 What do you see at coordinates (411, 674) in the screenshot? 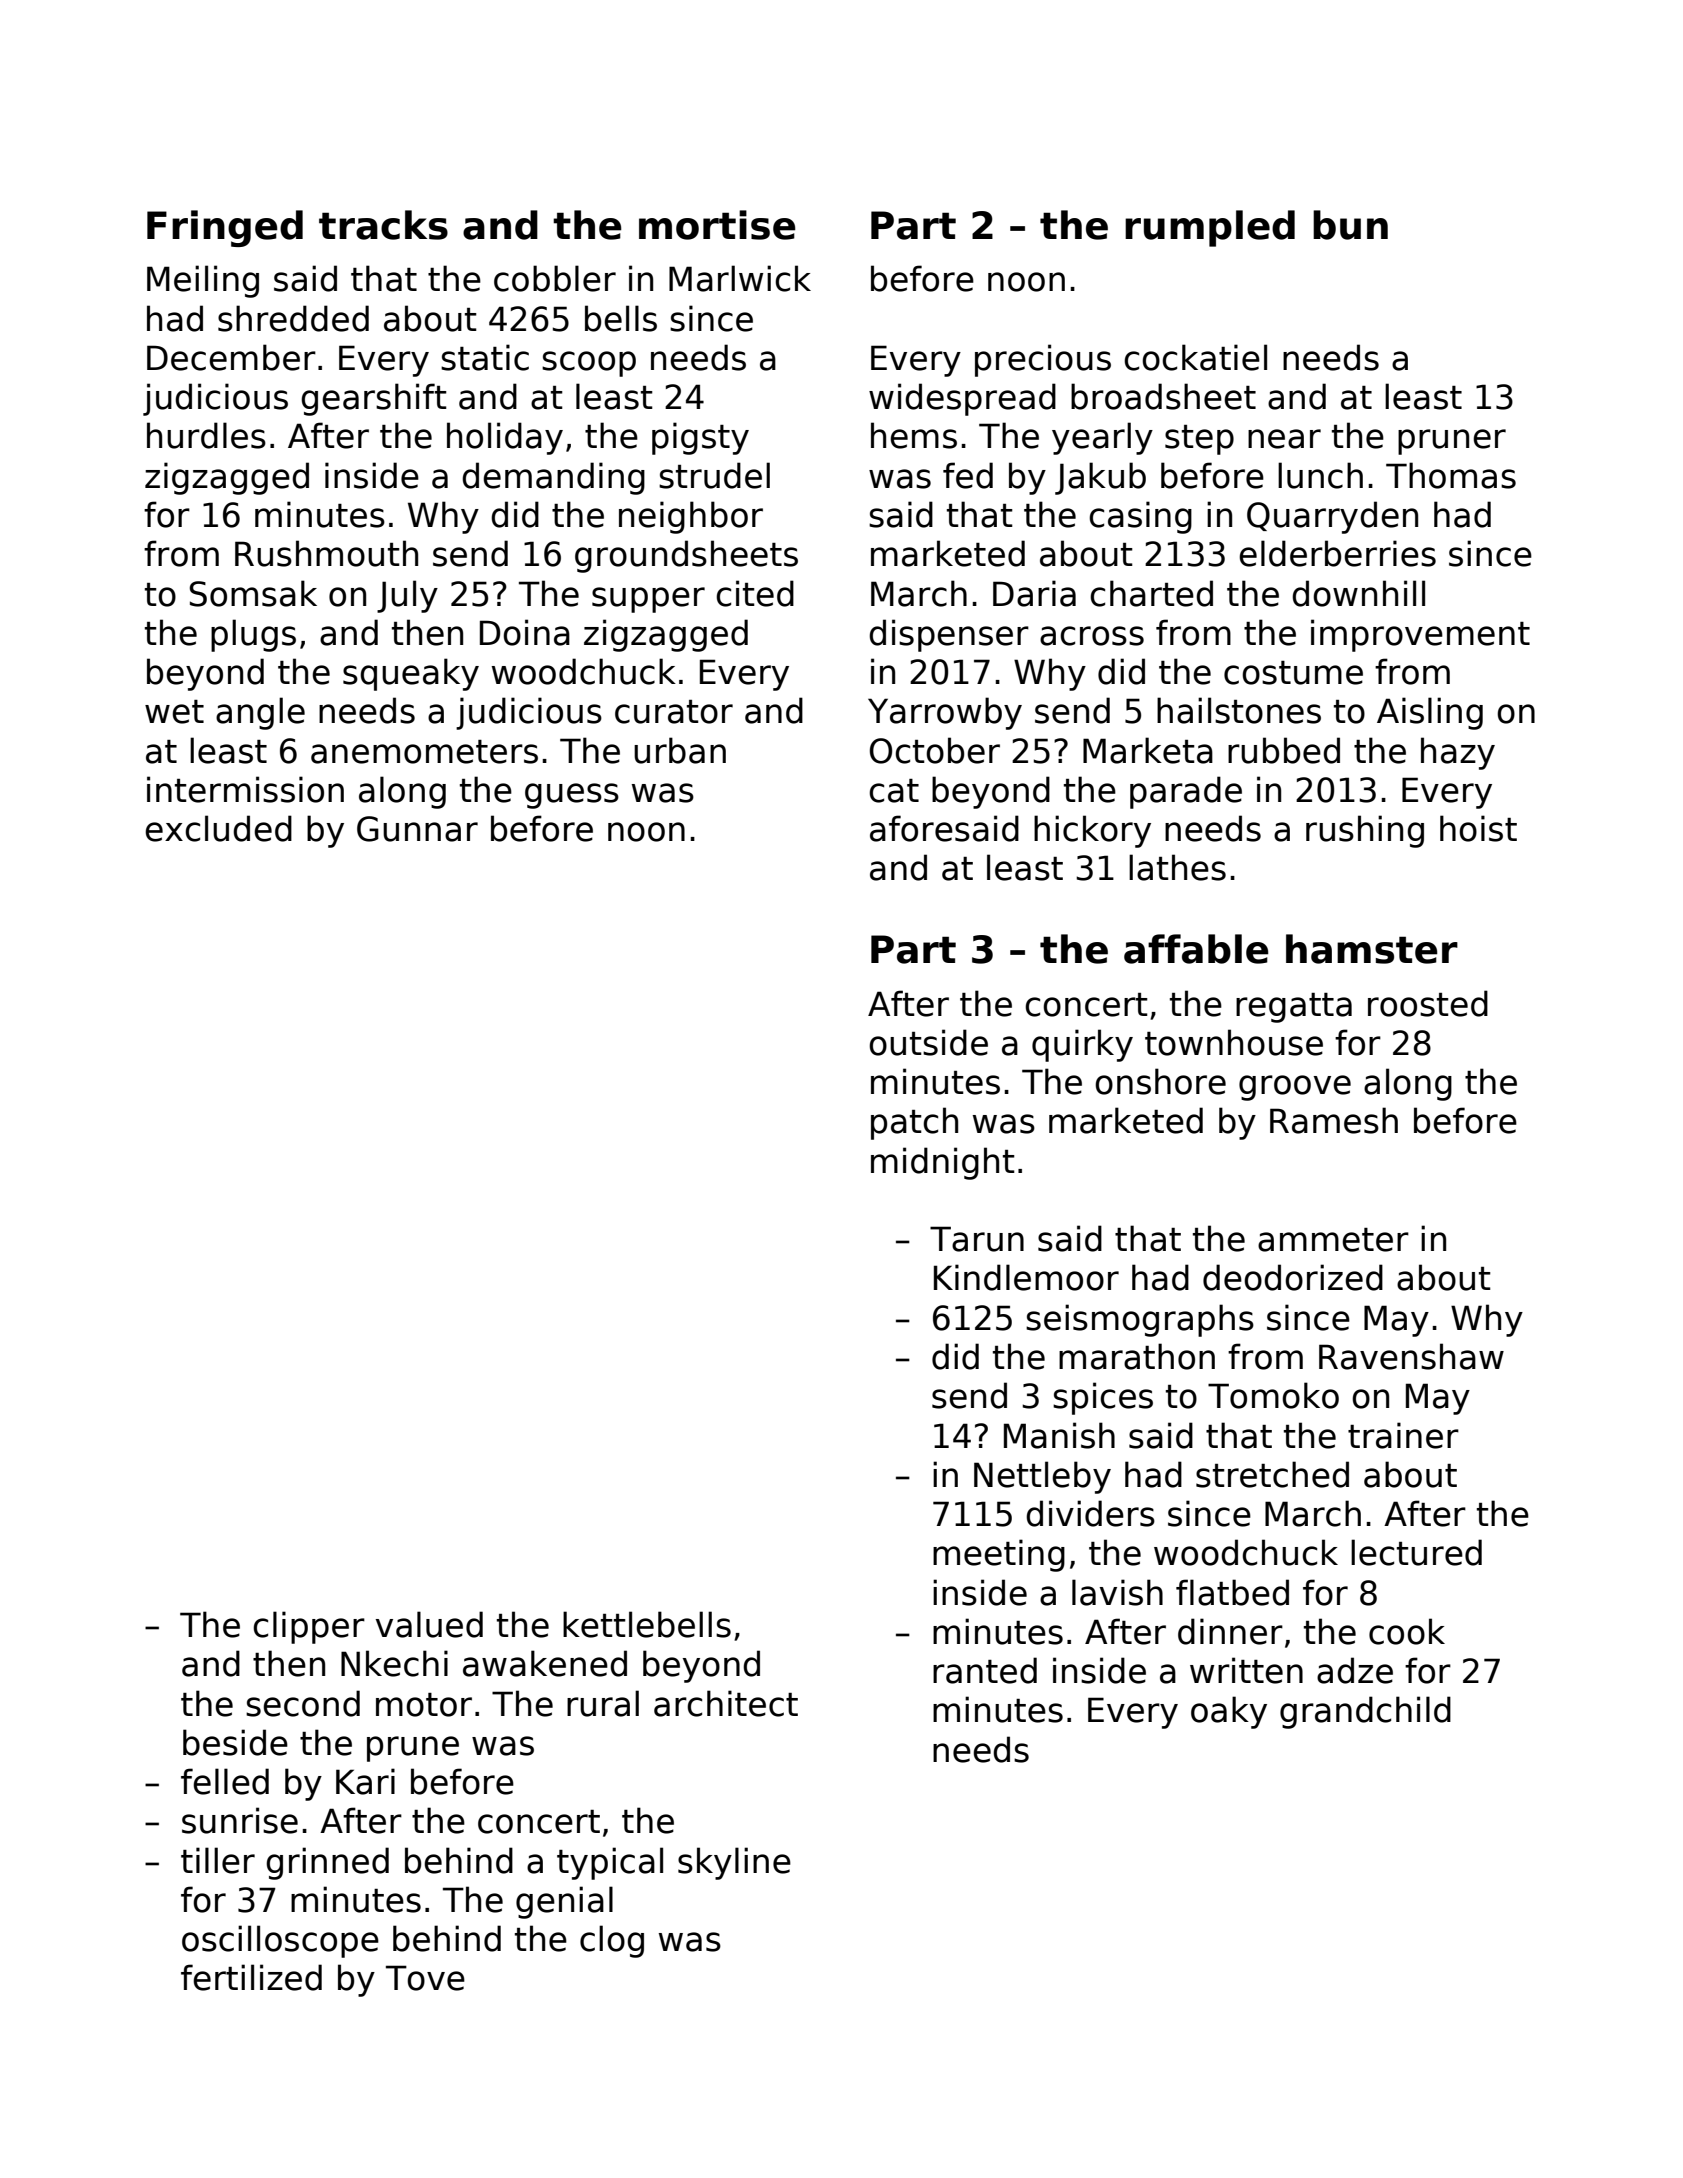
I see `squeaky` at bounding box center [411, 674].
